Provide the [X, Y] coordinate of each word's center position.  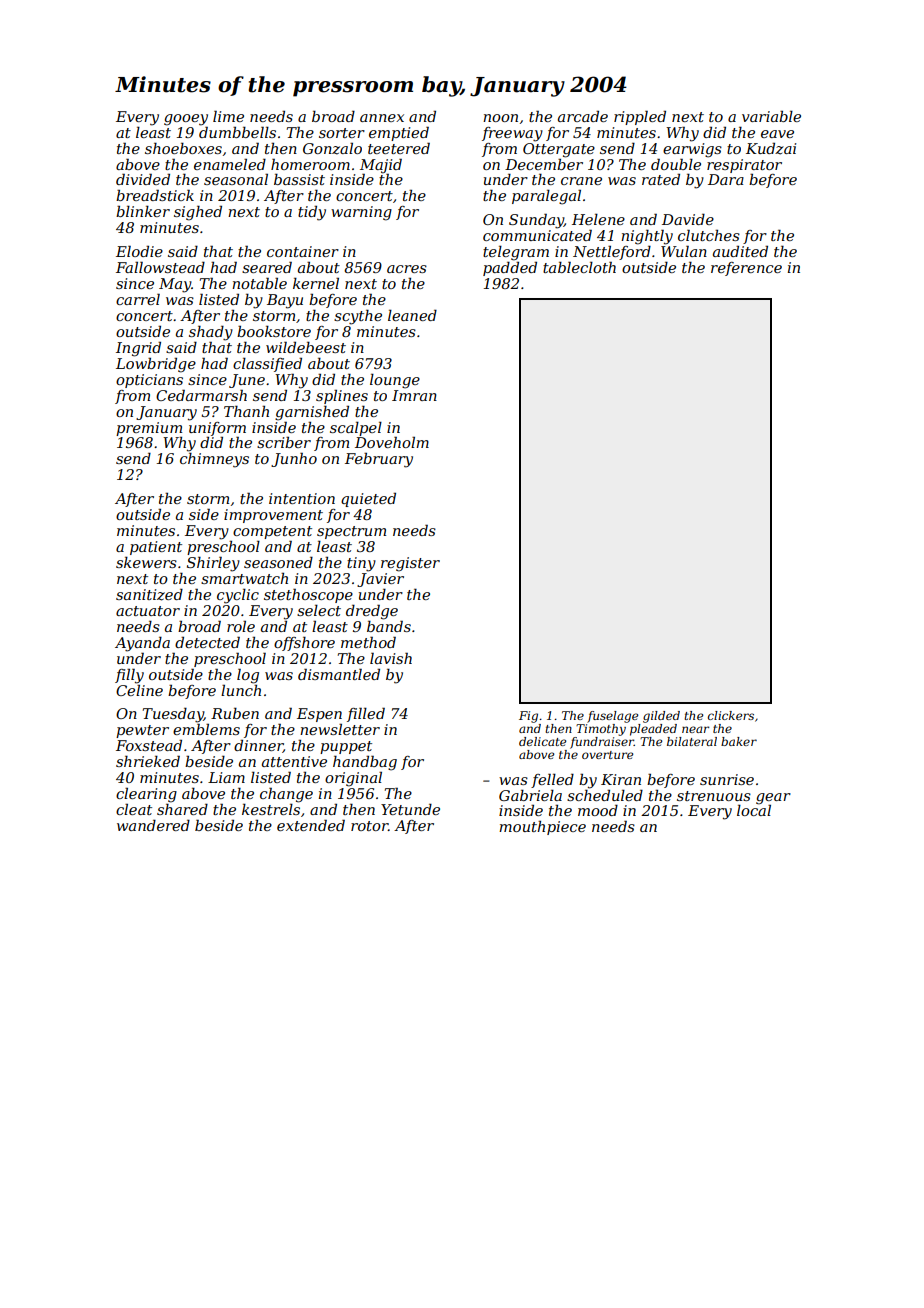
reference [746, 269]
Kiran [621, 779]
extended [311, 825]
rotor [369, 826]
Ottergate [559, 150]
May [175, 285]
